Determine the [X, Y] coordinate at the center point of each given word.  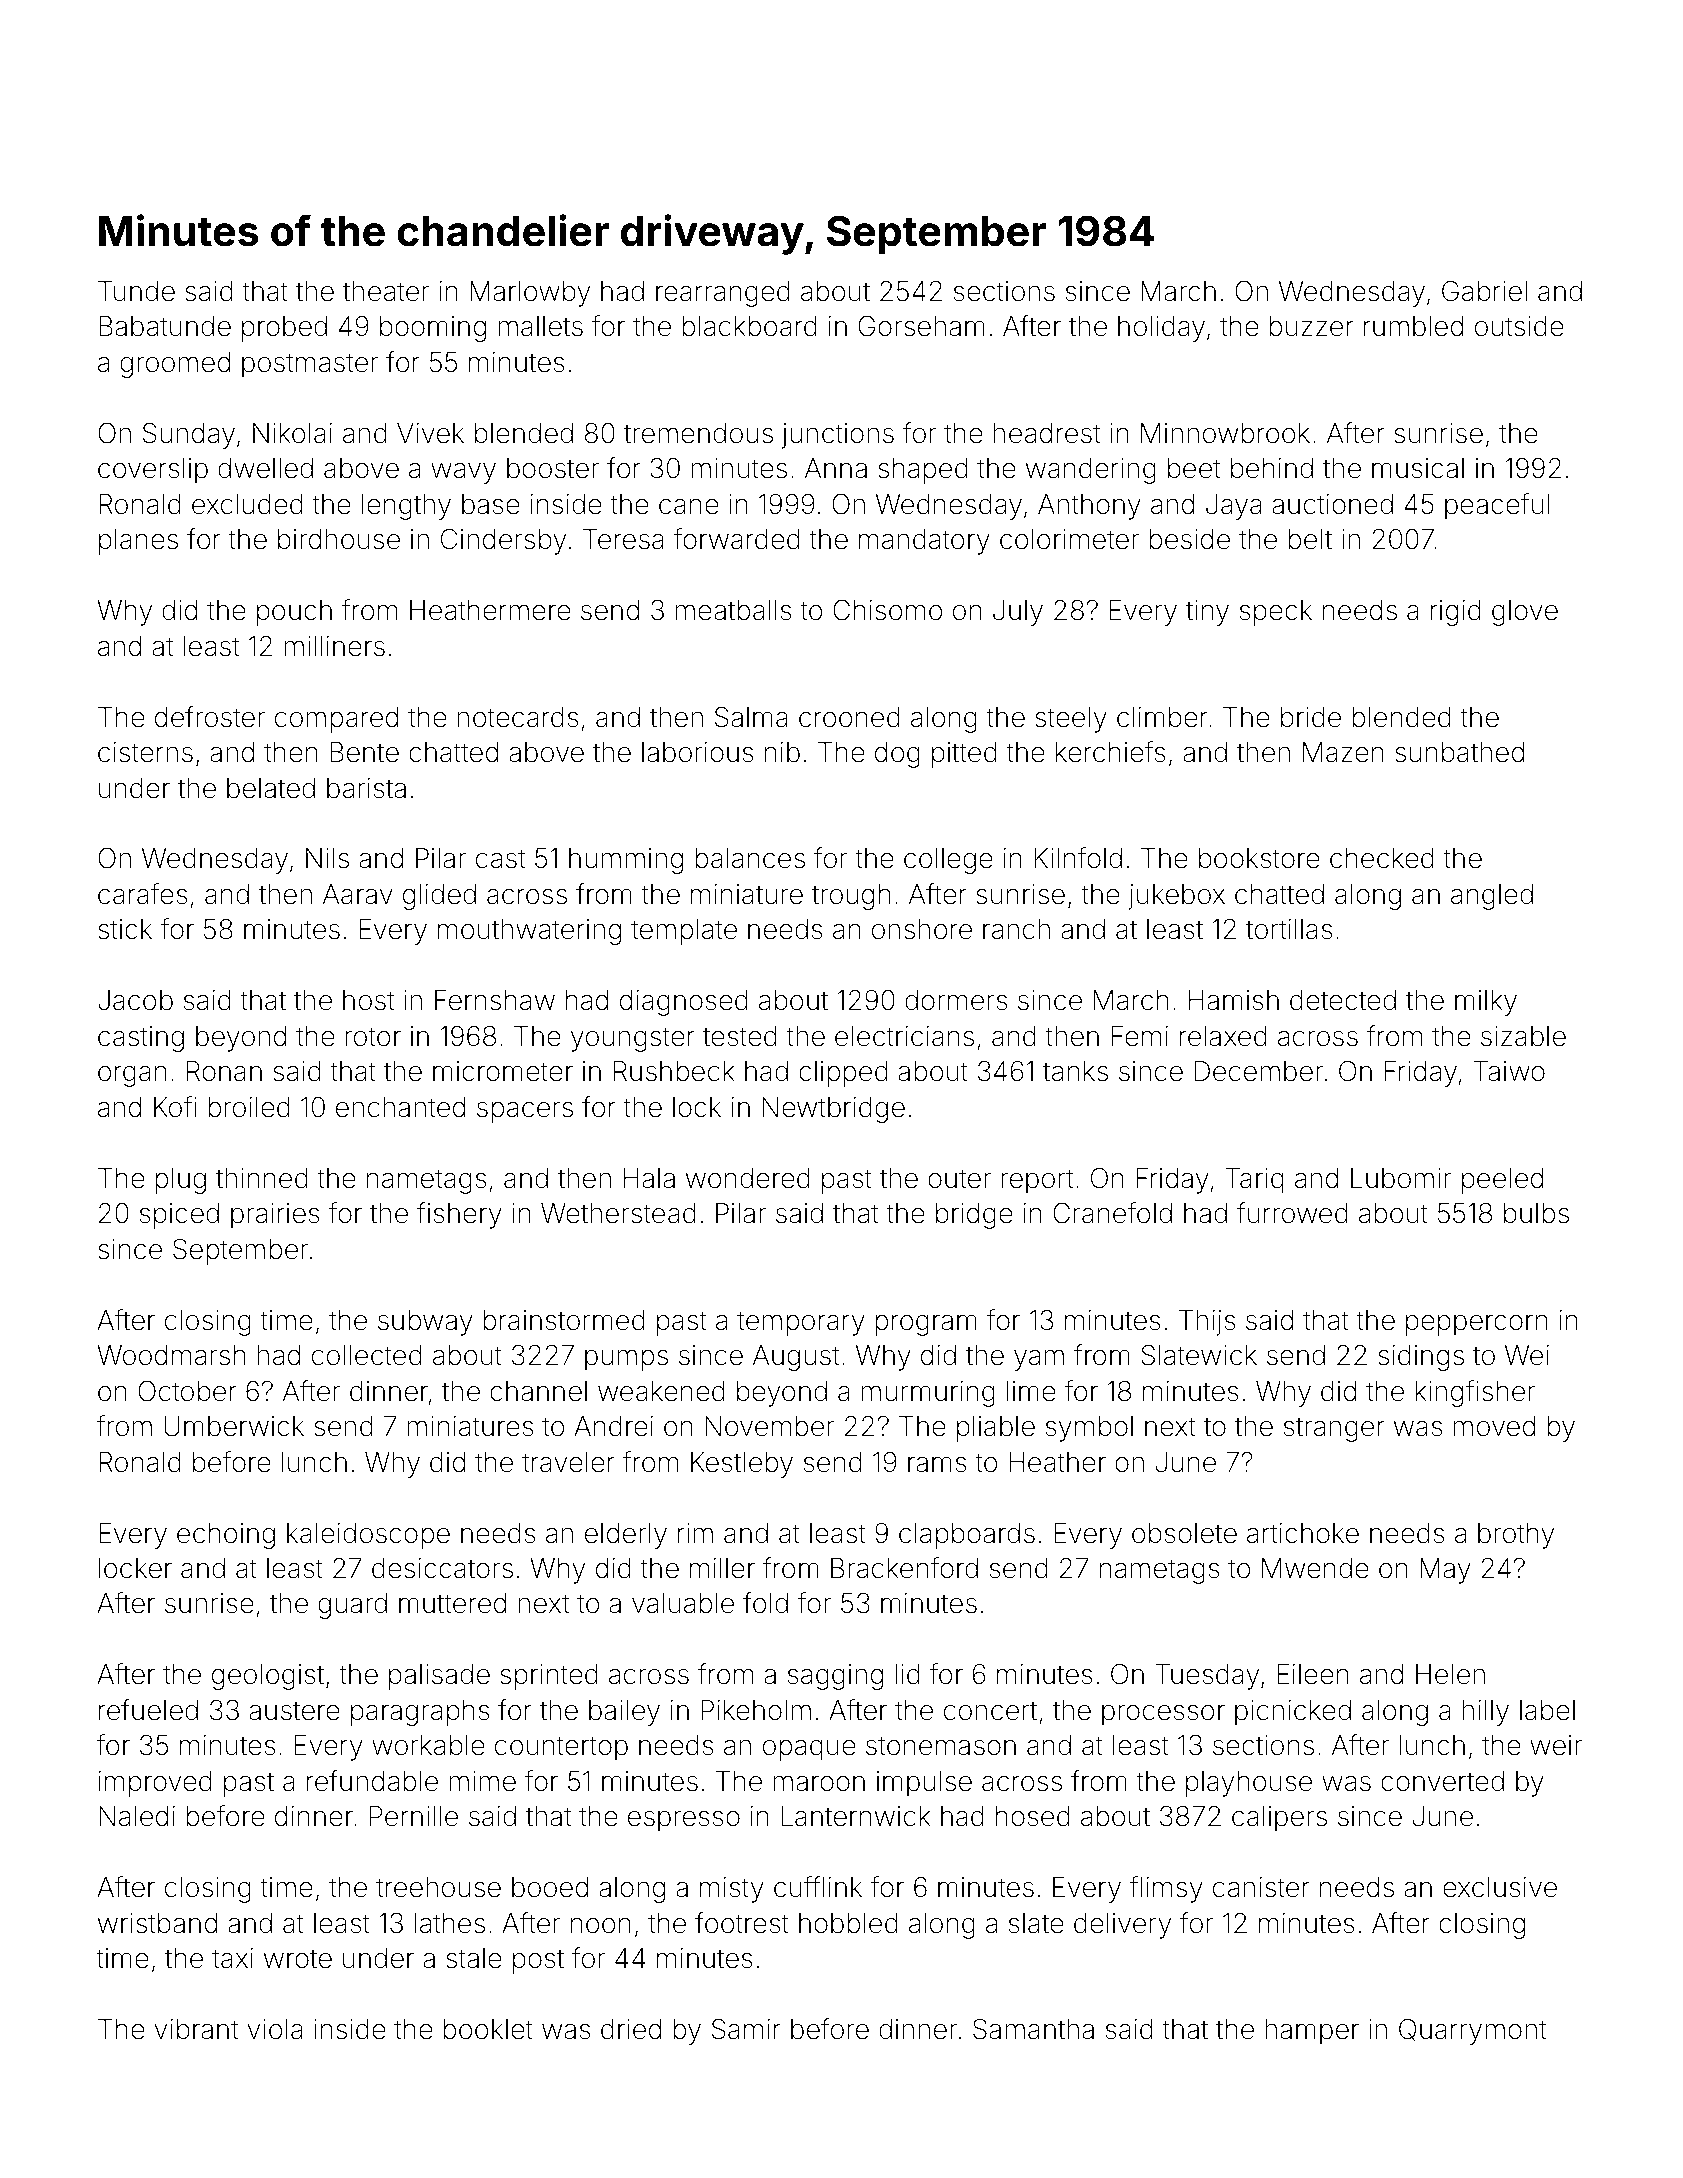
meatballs [733, 610]
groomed [175, 365]
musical [1418, 468]
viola [275, 2029]
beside [1189, 539]
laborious [698, 752]
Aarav [358, 894]
